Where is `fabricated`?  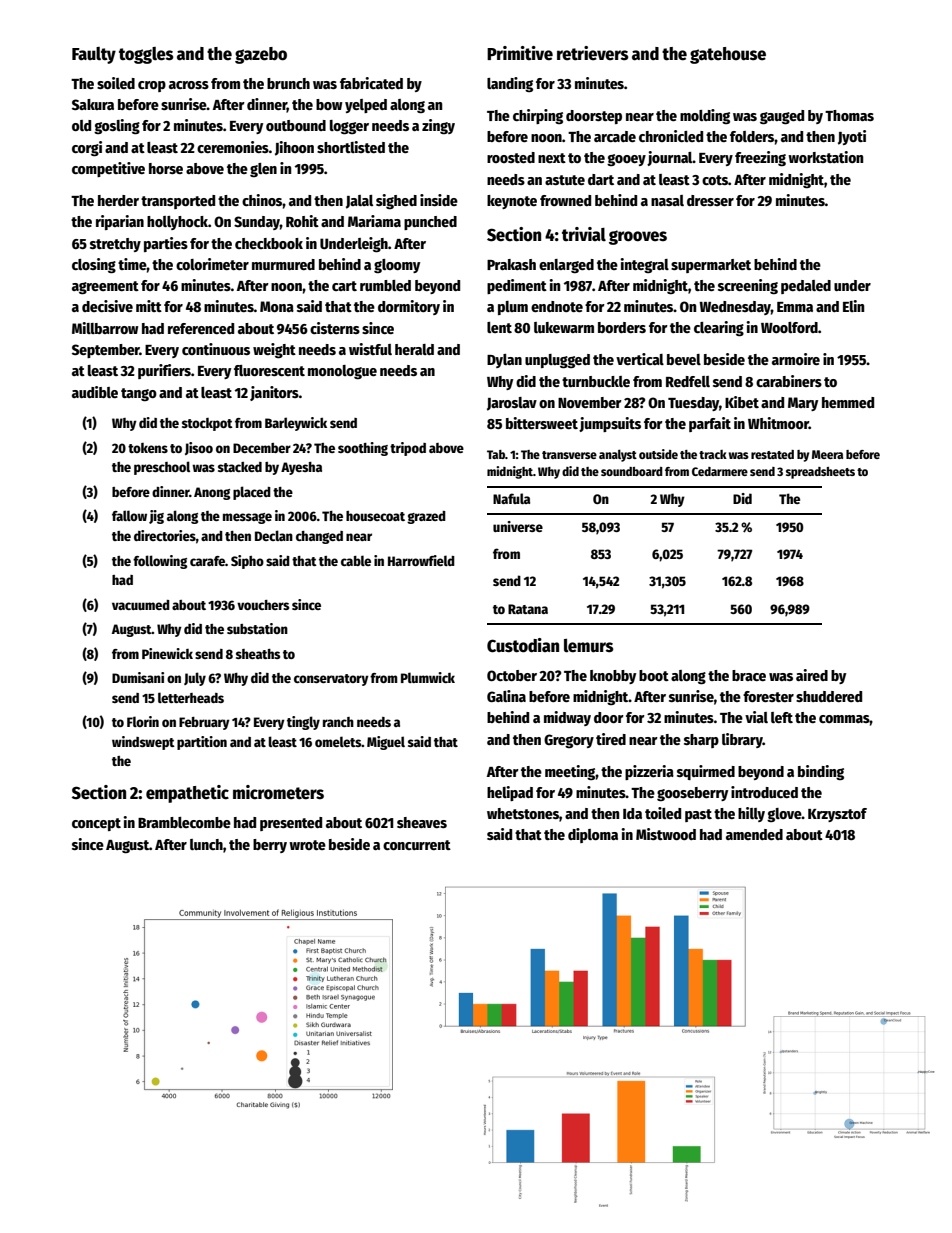 fabricated is located at coordinates (371, 83).
